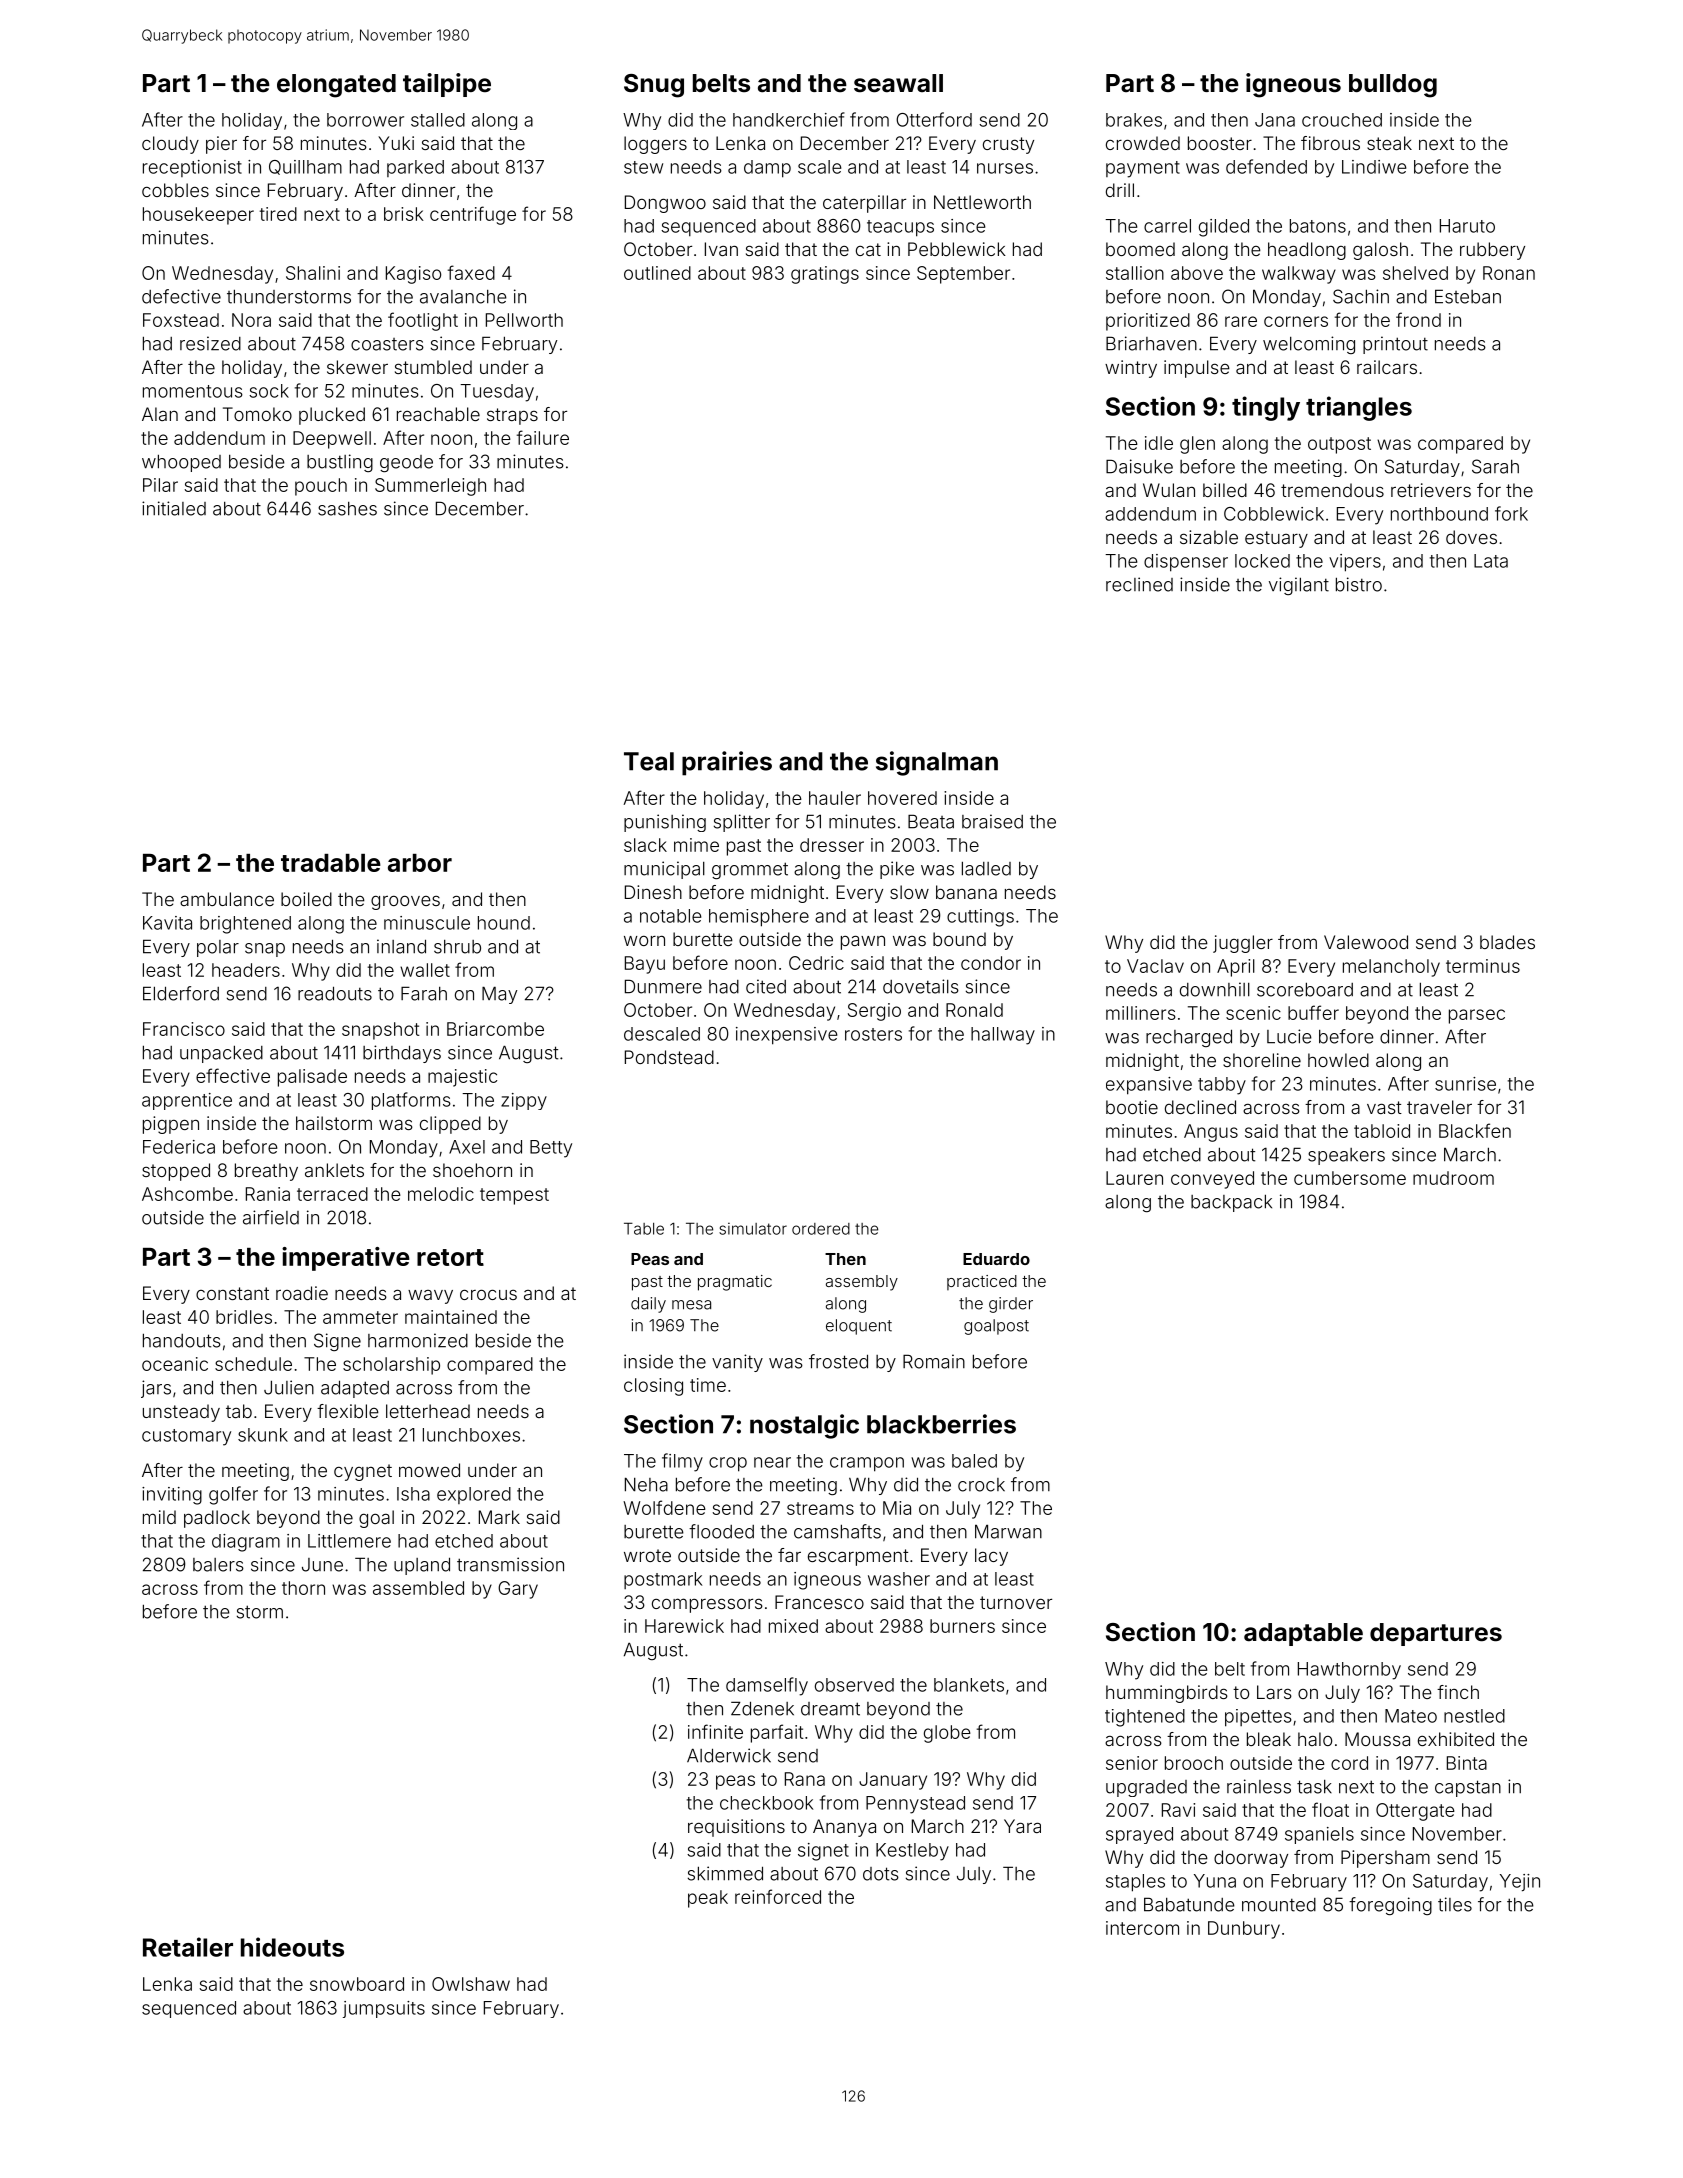 Image resolution: width=1683 pixels, height=2178 pixels. Describe the element at coordinates (898, 83) in the screenshot. I see `seawall` at that location.
